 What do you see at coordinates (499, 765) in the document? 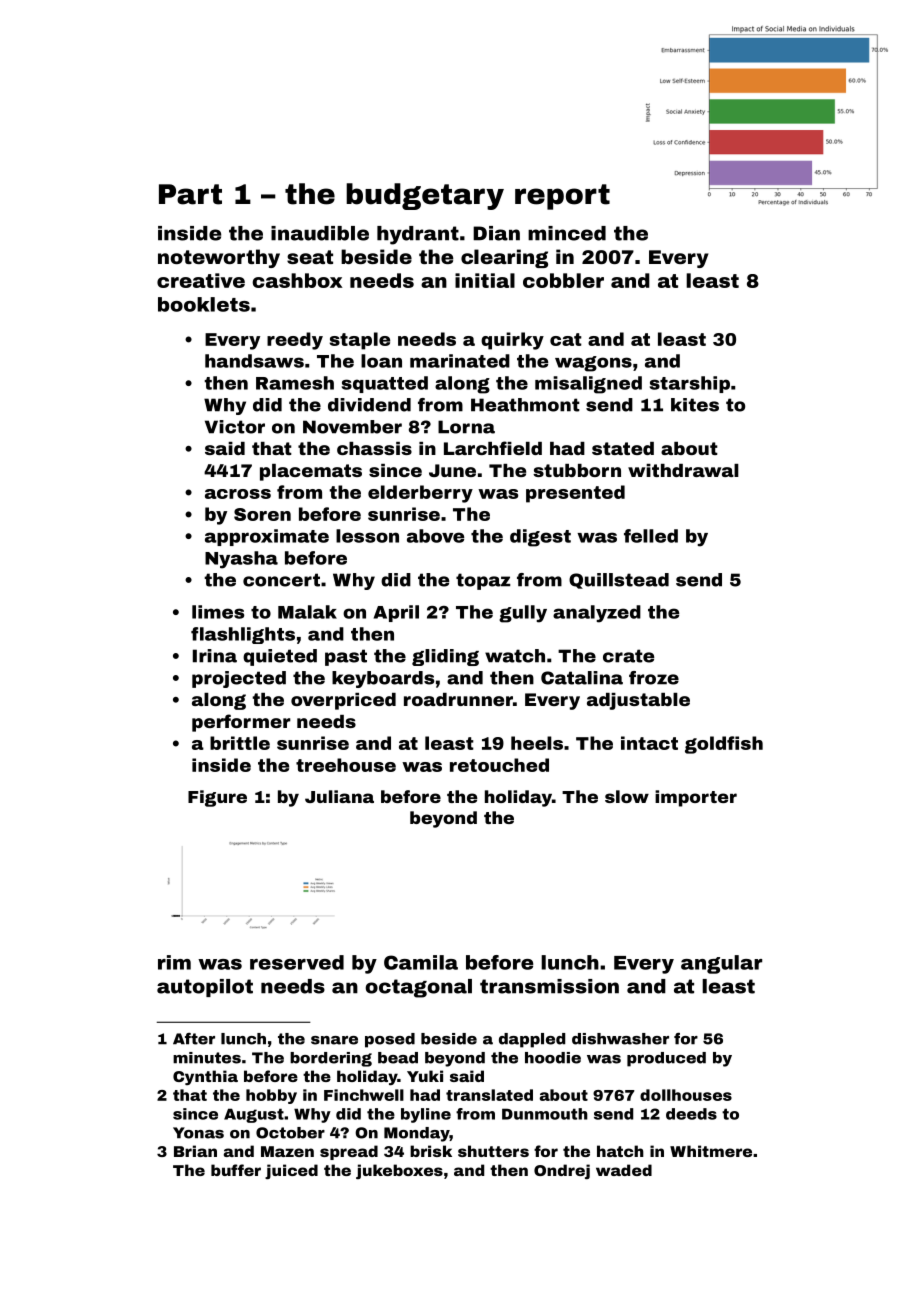
I see `retouched` at bounding box center [499, 765].
